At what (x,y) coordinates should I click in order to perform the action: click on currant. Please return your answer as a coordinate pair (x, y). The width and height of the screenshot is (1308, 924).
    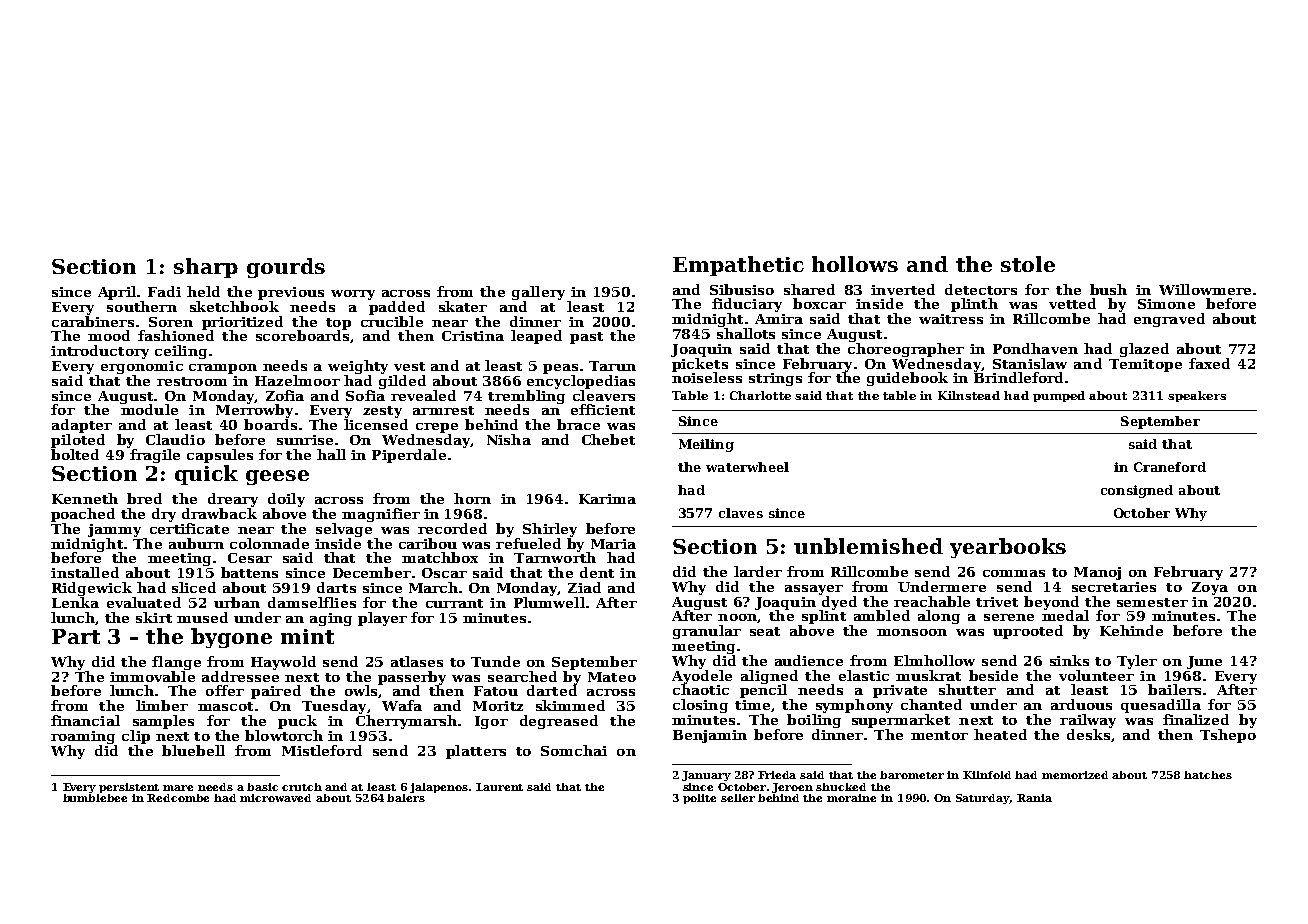
    Looking at the image, I should click on (454, 603).
